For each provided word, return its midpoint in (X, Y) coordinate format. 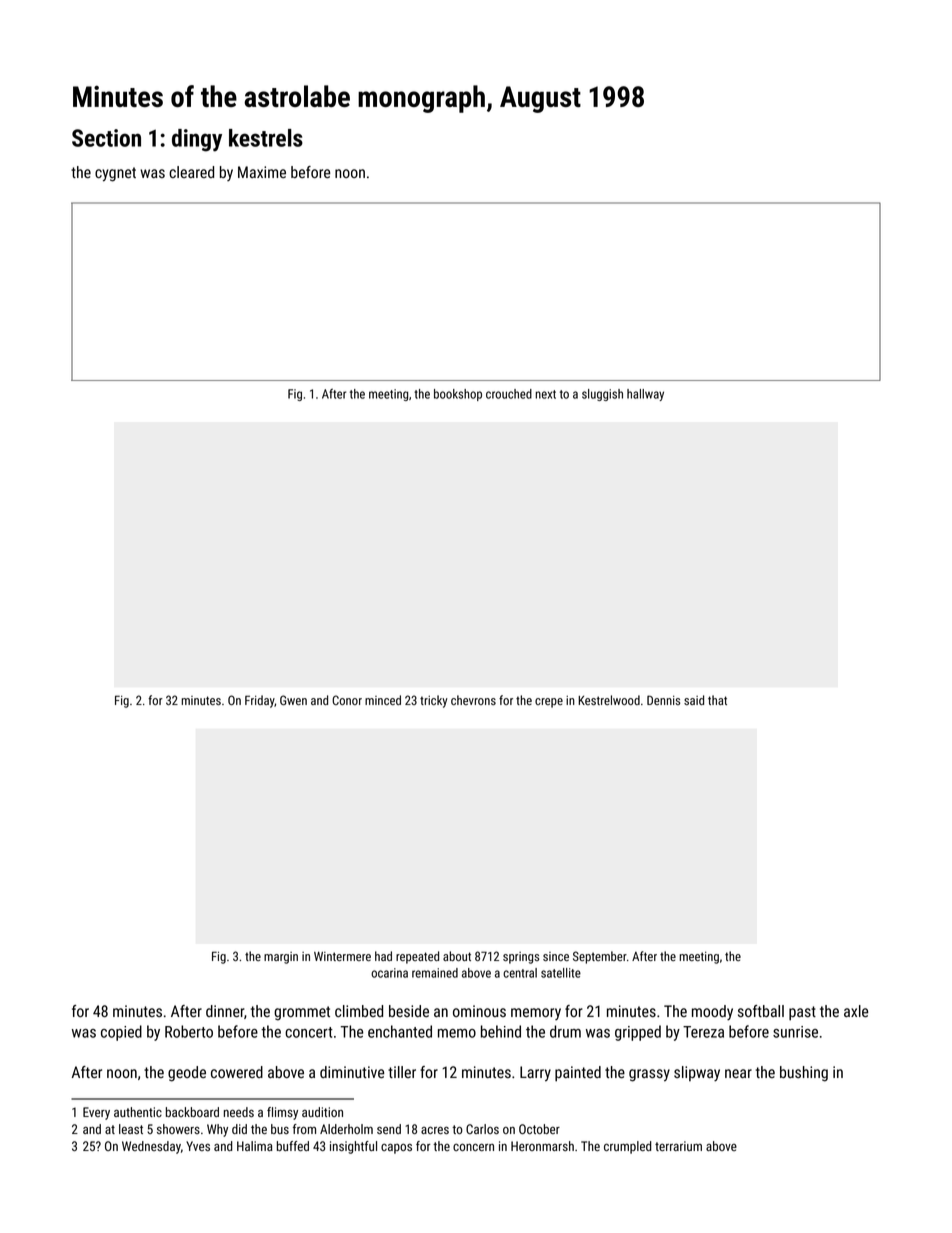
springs (521, 958)
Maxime (262, 172)
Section (106, 138)
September (600, 957)
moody (712, 1012)
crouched (509, 394)
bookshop (458, 395)
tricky (434, 701)
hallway (645, 395)
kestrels (266, 138)
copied (121, 1033)
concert (309, 1032)
